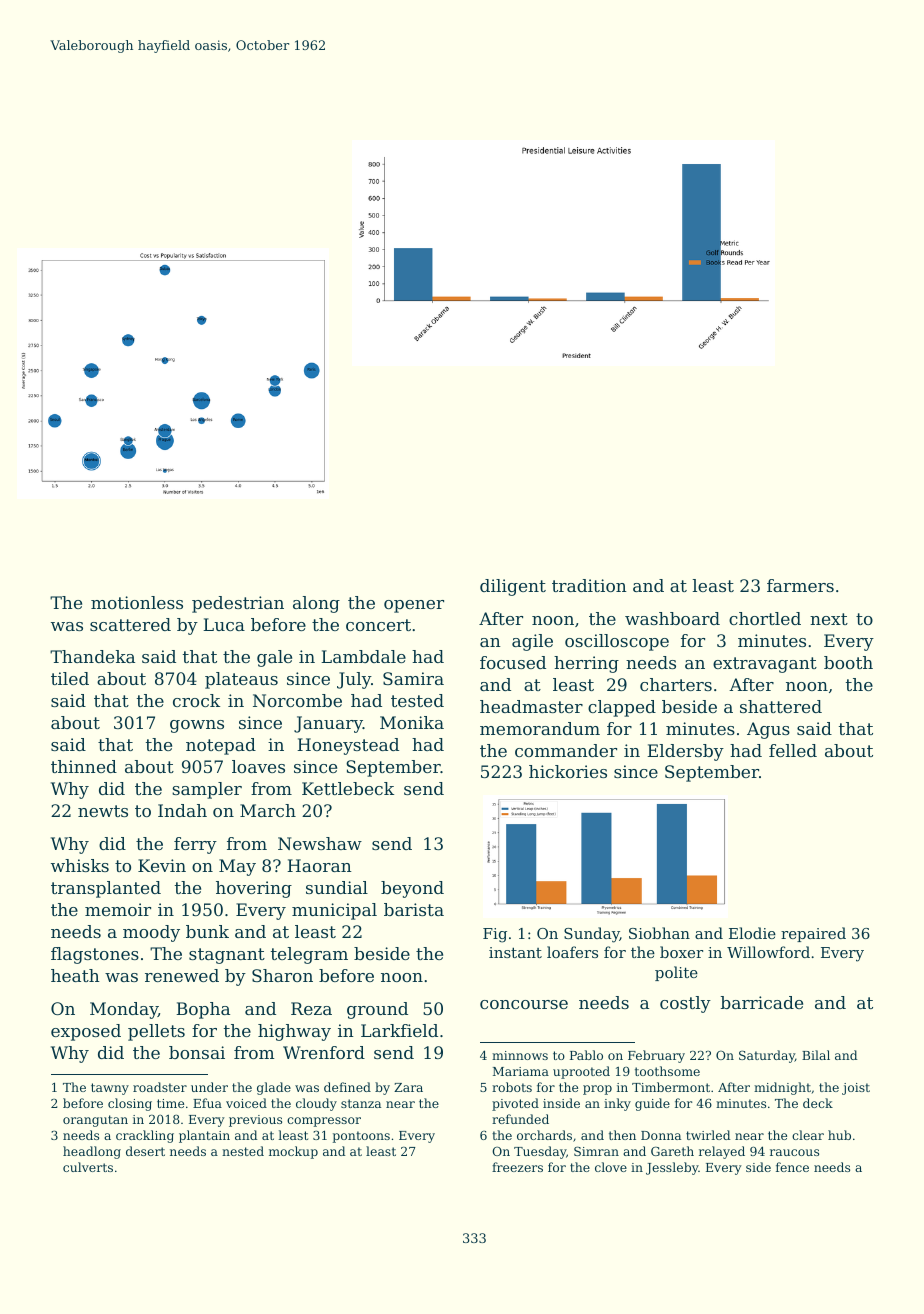 This image has width=924, height=1314. Describe the element at coordinates (414, 606) in the image. I see `opener` at that location.
